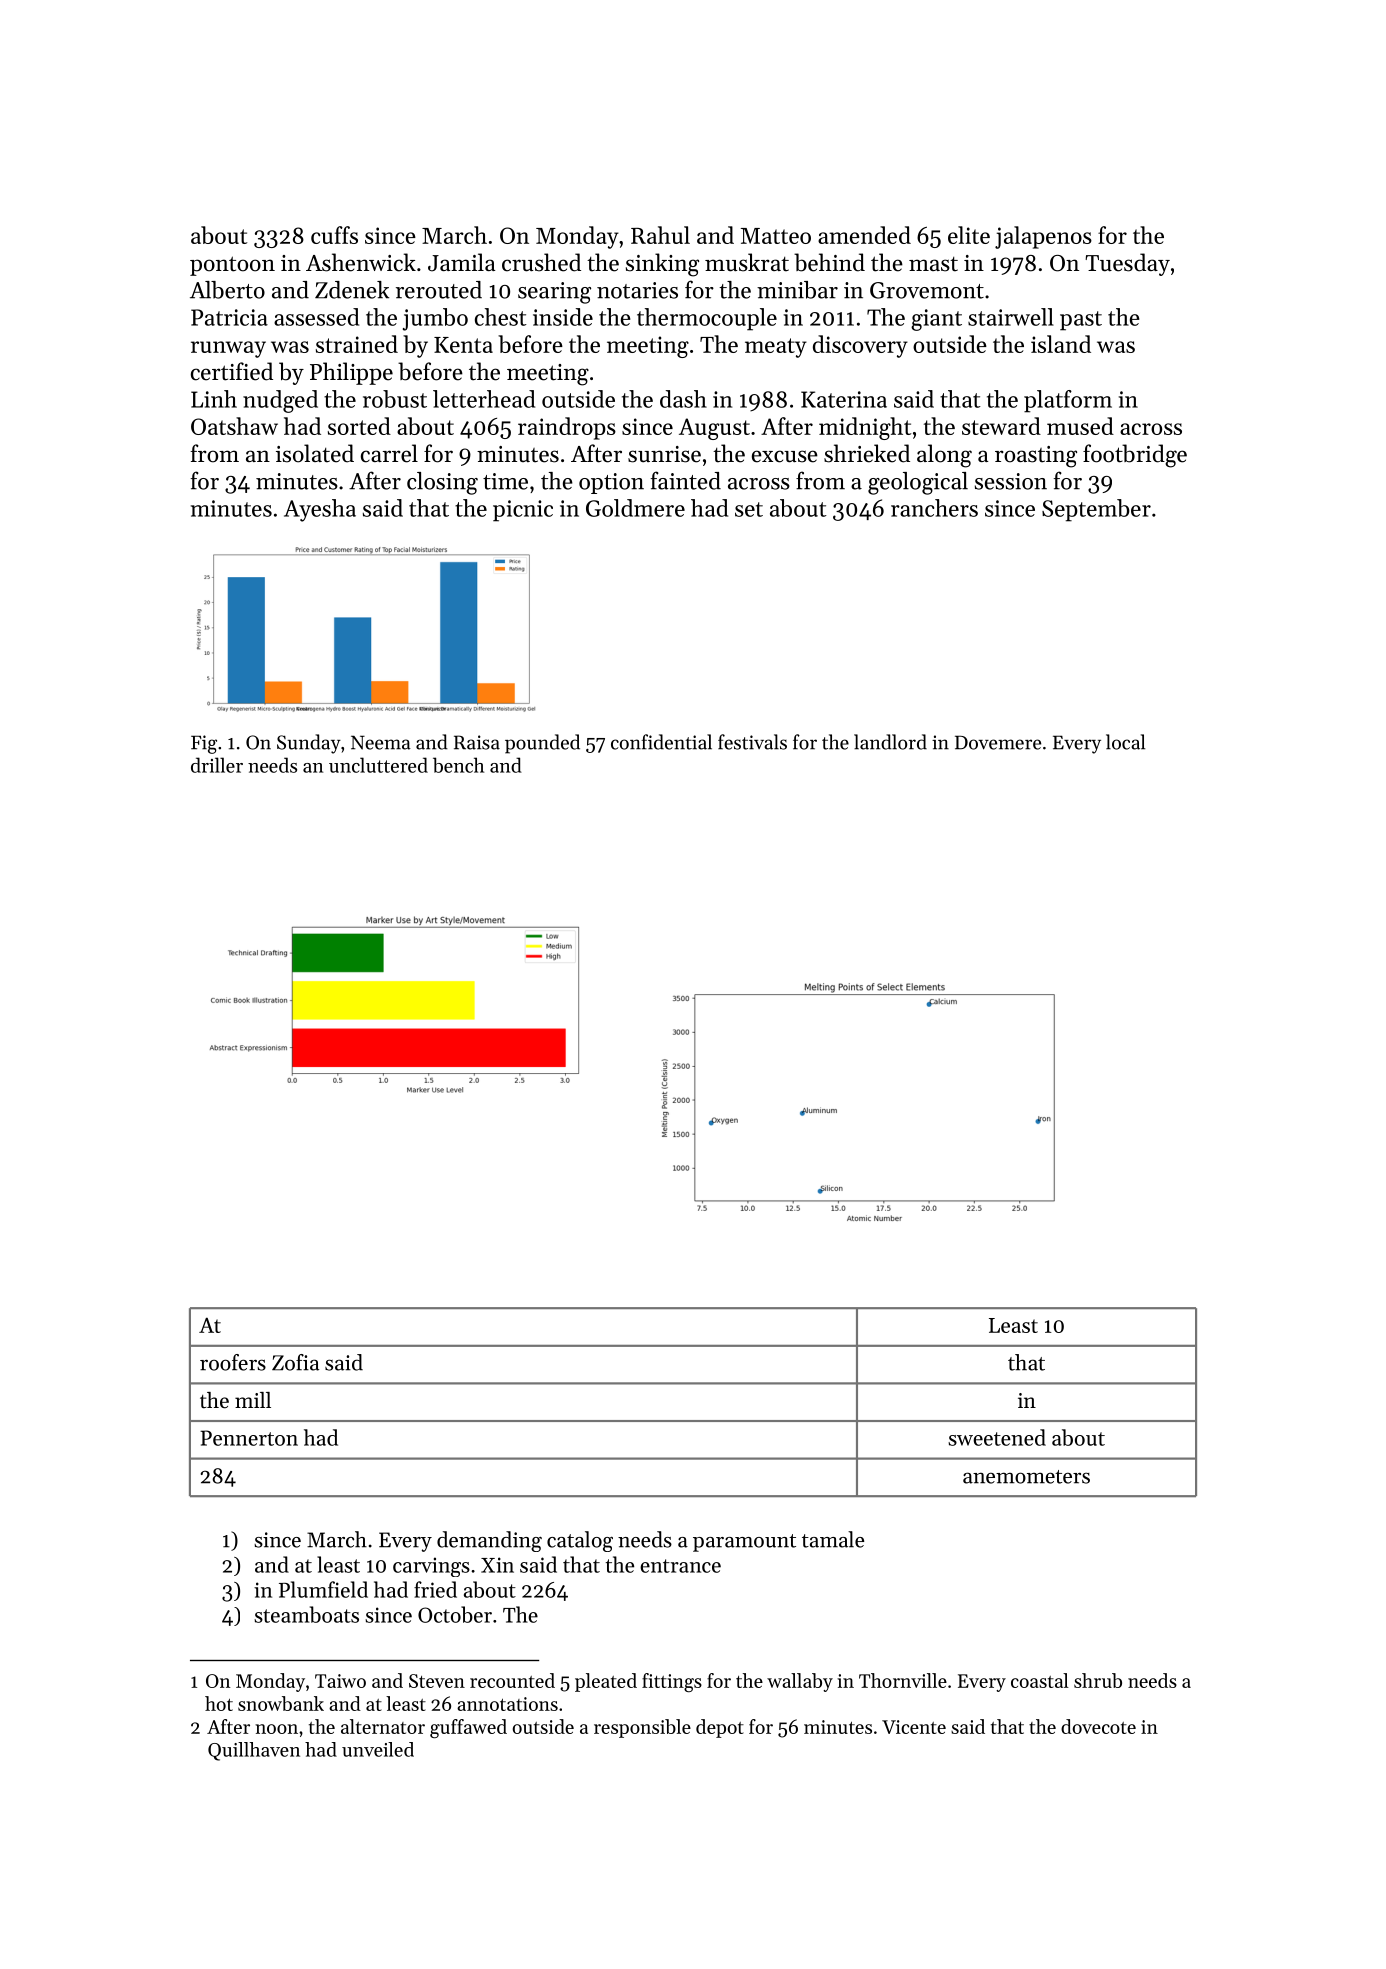 The height and width of the document is (1969, 1386). Describe the element at coordinates (227, 290) in the document. I see `Alberto` at that location.
